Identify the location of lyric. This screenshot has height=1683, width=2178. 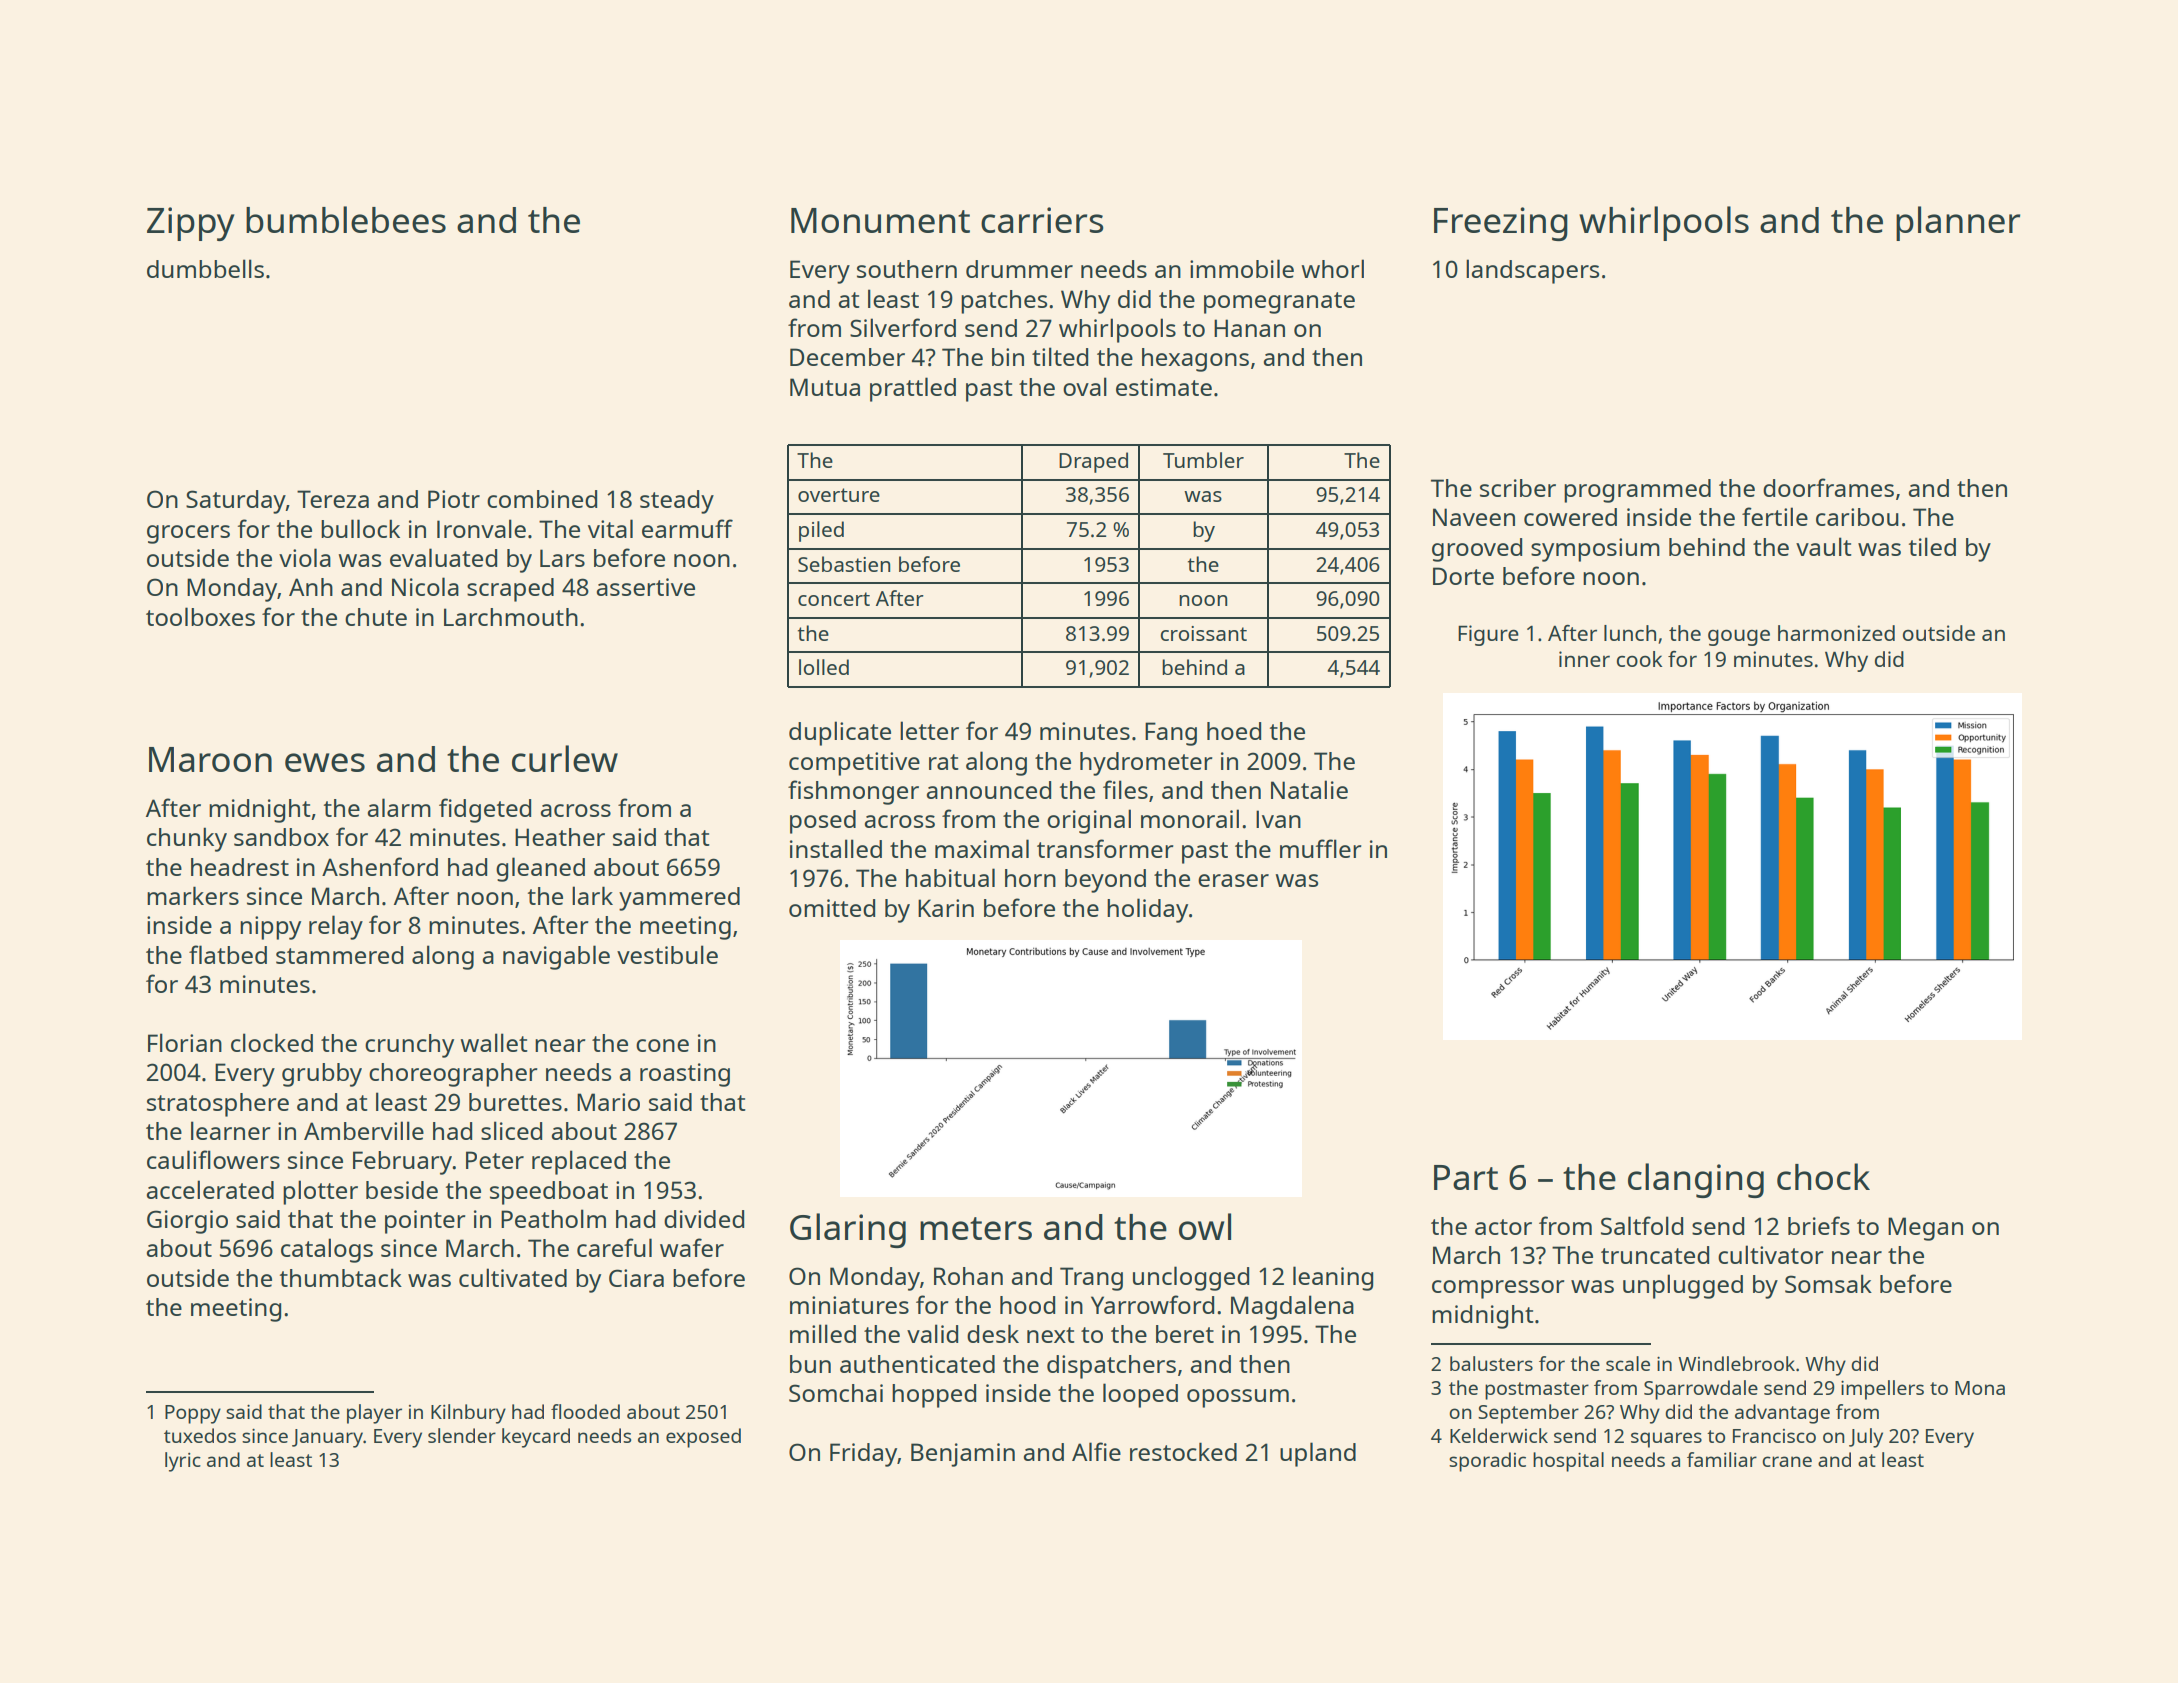
(183, 1462).
